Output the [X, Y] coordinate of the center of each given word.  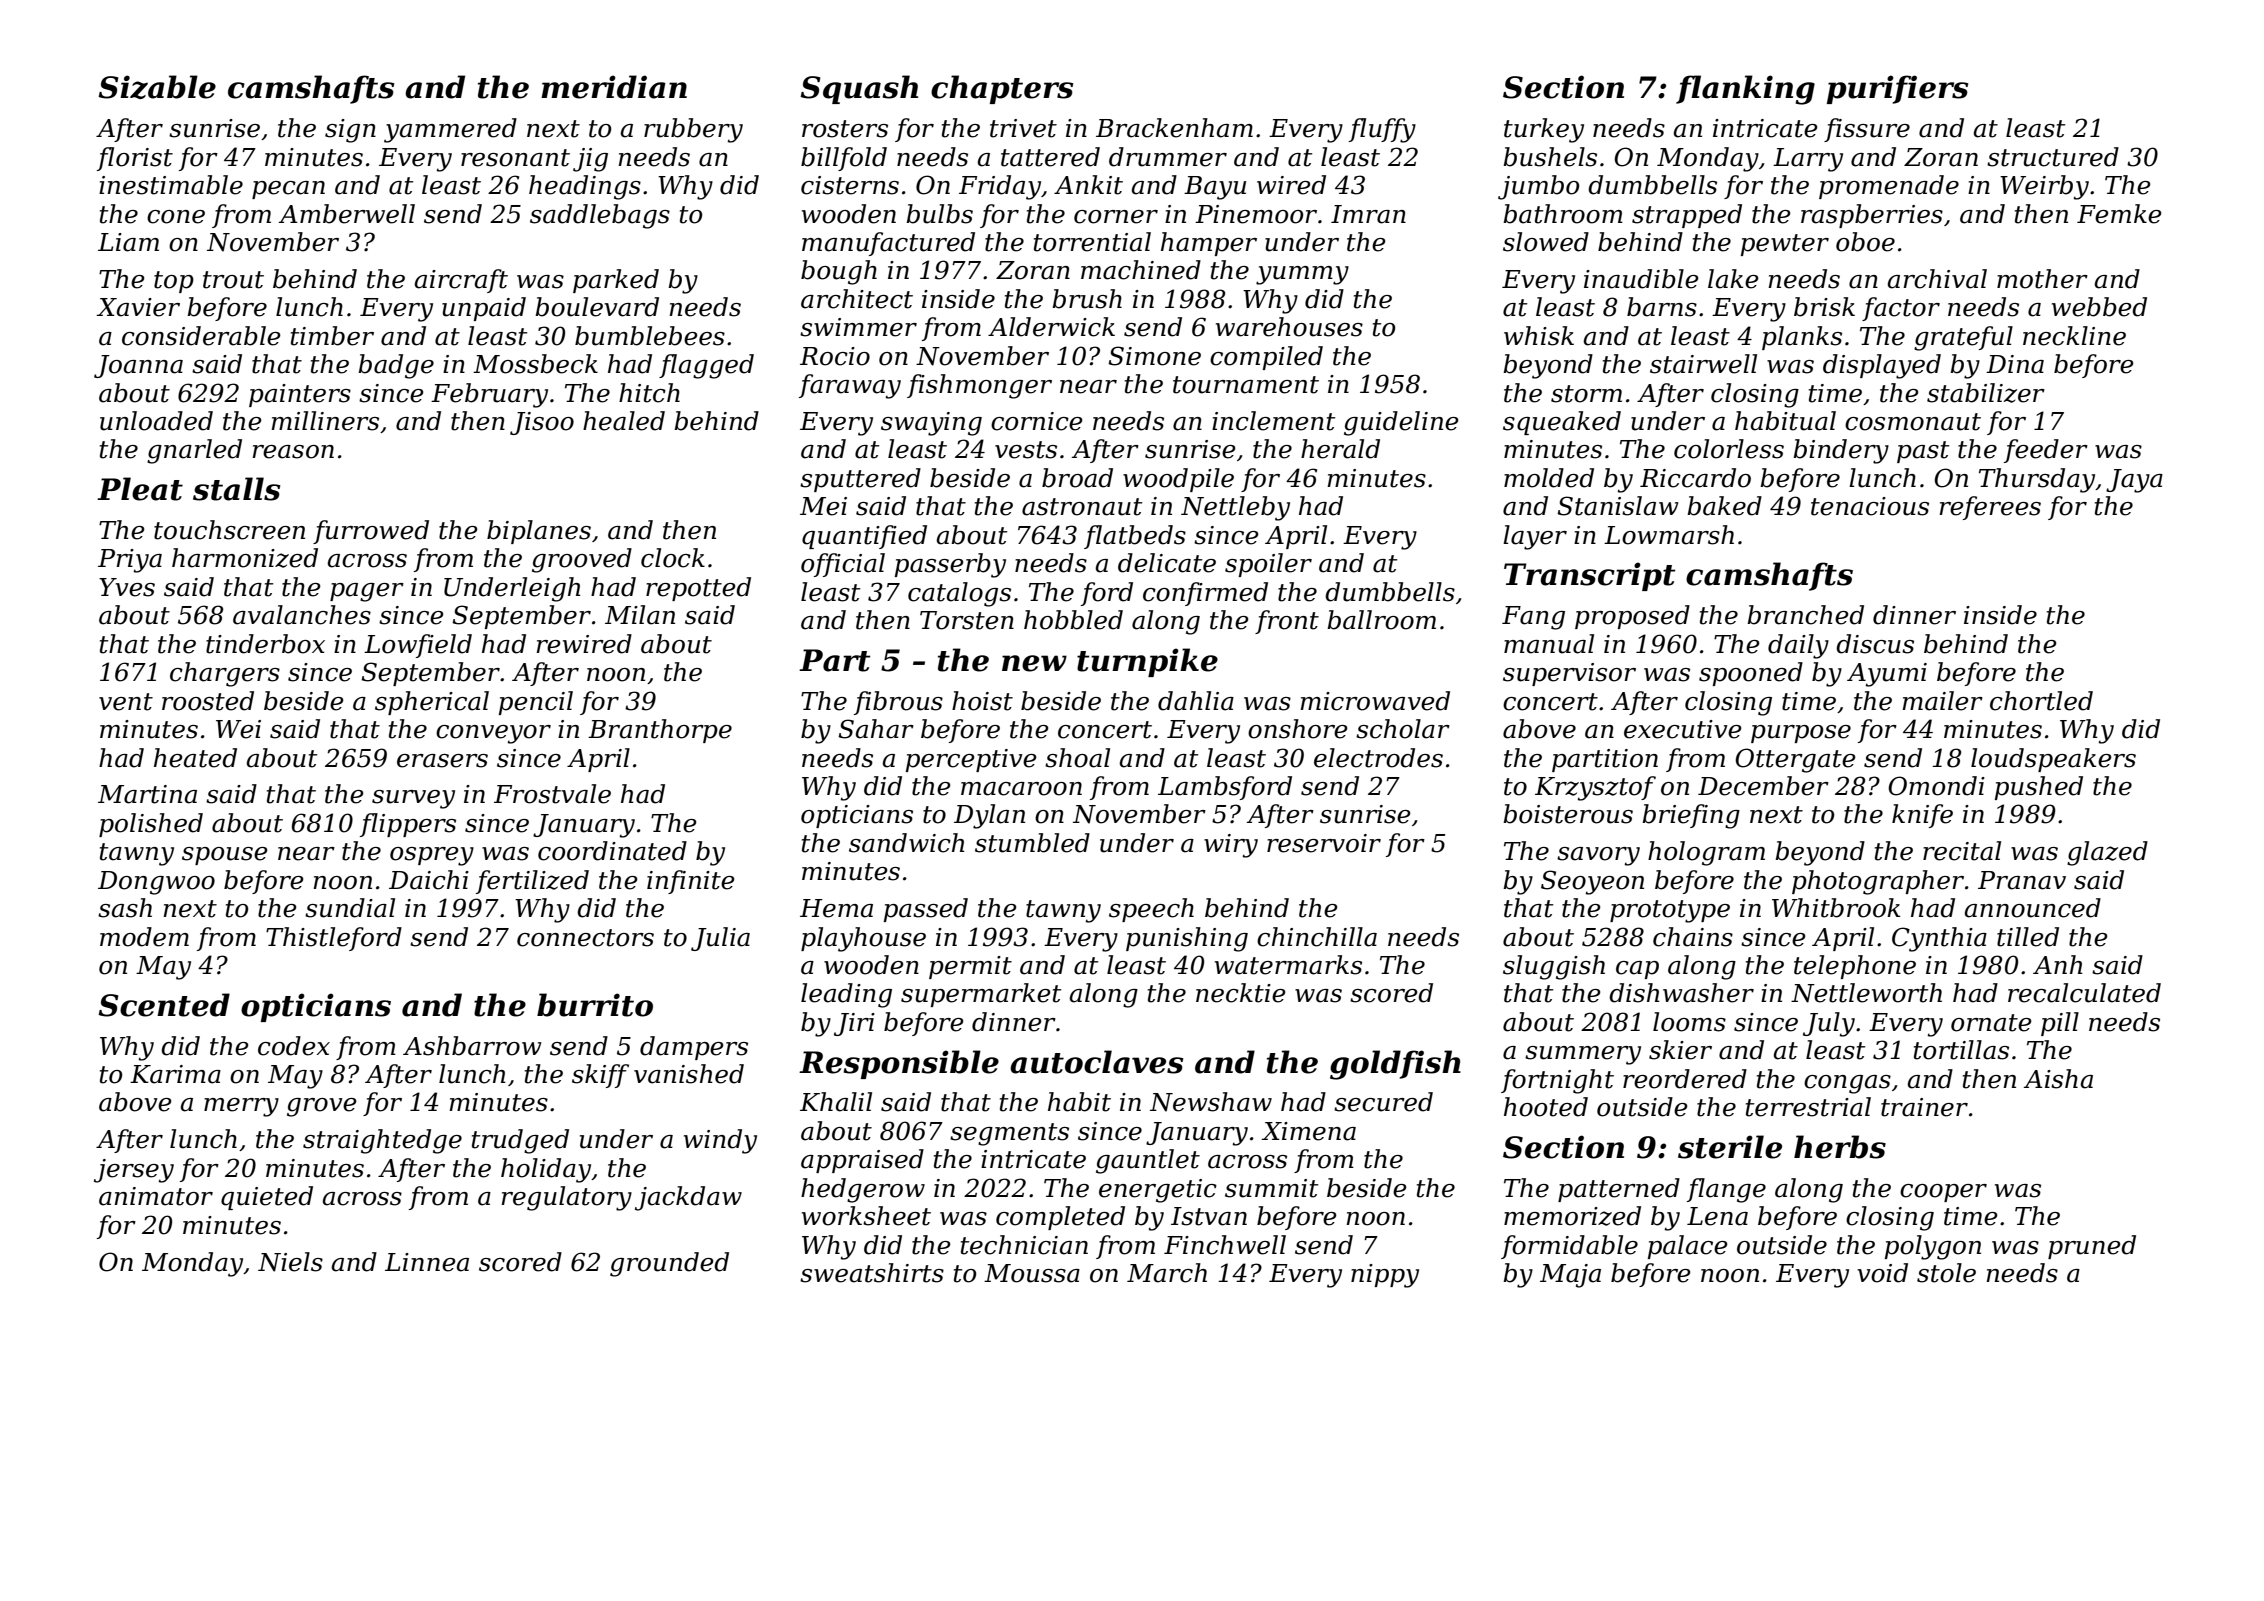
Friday [1000, 187]
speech [1151, 910]
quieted [267, 1198]
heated [195, 758]
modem [144, 937]
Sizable [157, 87]
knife [1922, 816]
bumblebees [650, 336]
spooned [1751, 674]
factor [1901, 309]
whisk [1539, 336]
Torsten [967, 620]
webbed [2099, 307]
